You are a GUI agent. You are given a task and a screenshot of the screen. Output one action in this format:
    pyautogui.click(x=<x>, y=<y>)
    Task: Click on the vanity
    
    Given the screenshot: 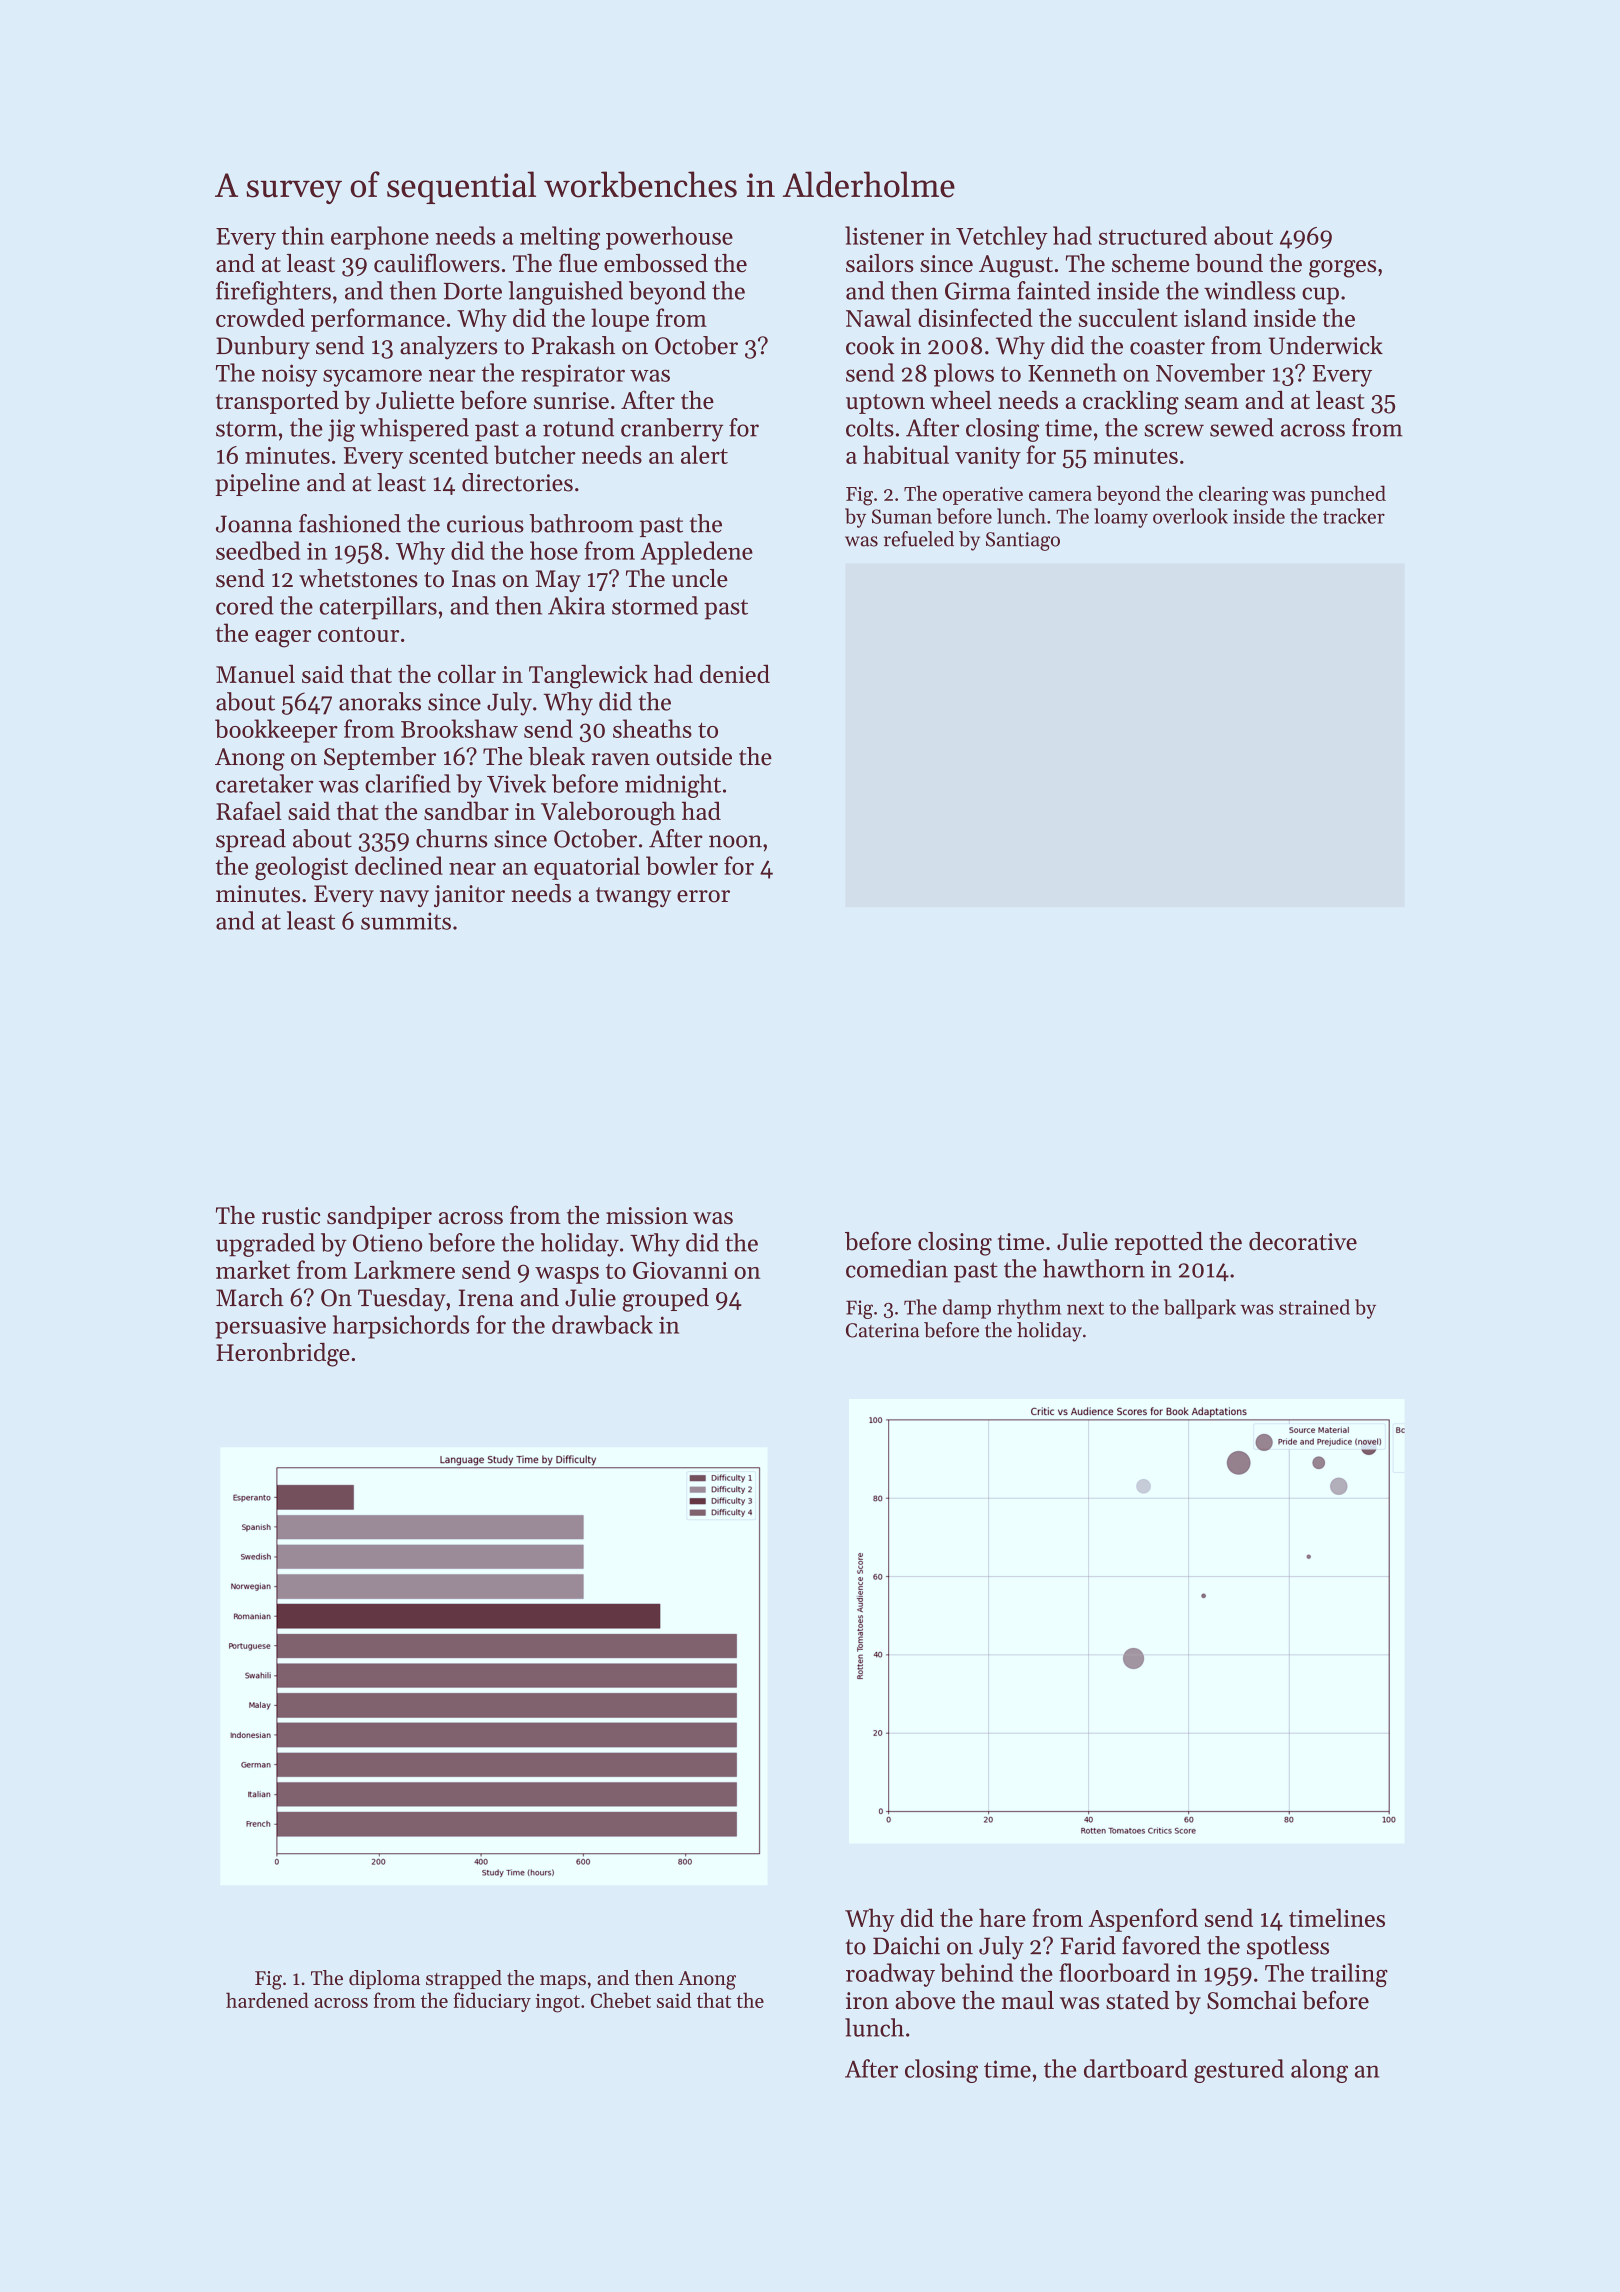 What is the action you would take?
    pyautogui.click(x=988, y=458)
